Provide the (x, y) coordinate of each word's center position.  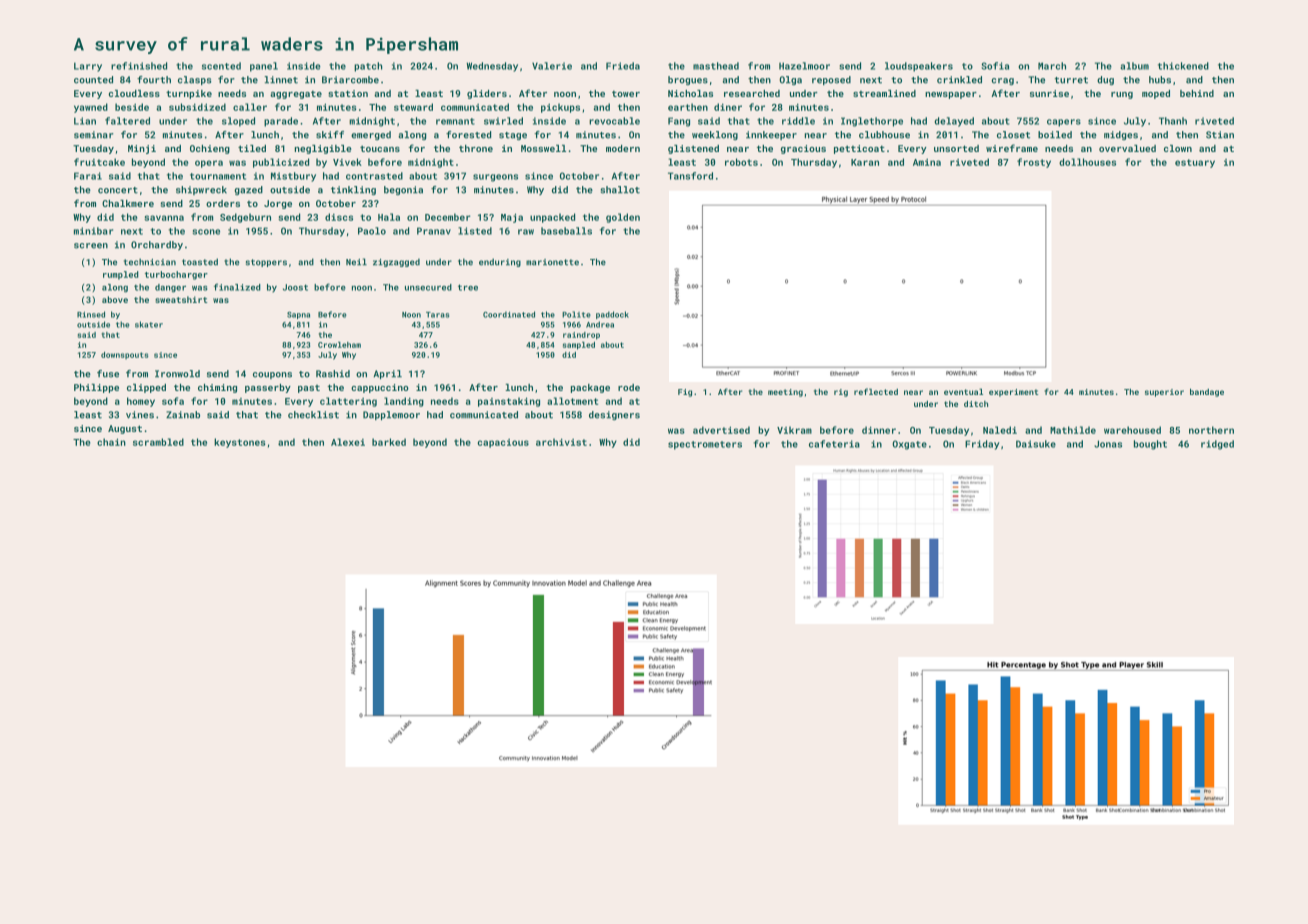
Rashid (333, 374)
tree (468, 287)
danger (170, 288)
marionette (552, 262)
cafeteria (834, 444)
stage (513, 136)
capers (1064, 123)
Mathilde (1073, 430)
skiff (330, 135)
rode (629, 387)
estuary (1195, 163)
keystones (240, 443)
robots (741, 162)
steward (413, 107)
